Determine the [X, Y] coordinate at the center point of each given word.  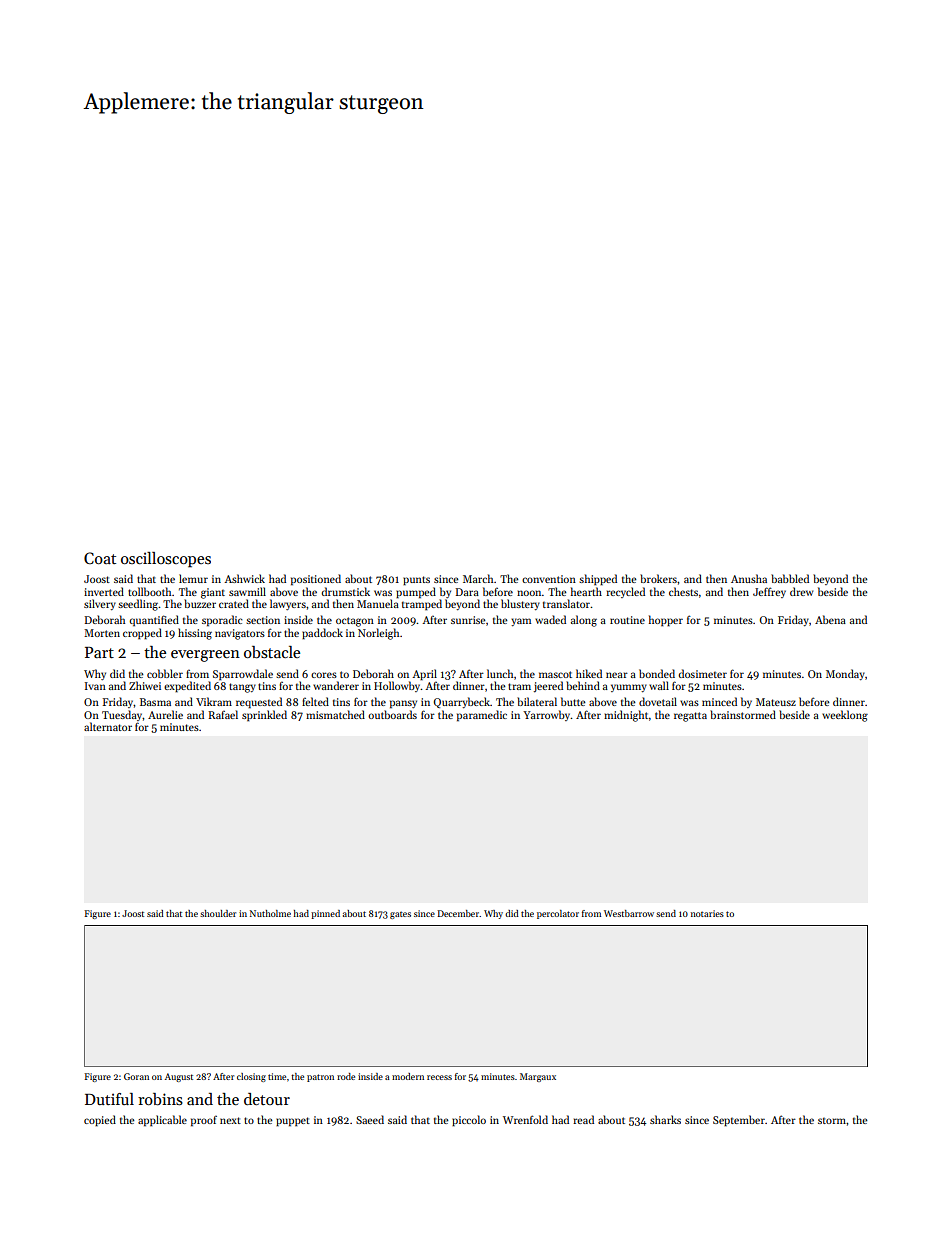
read [583, 1119]
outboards [392, 714]
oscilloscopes [166, 560]
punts [416, 581]
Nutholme [270, 913]
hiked [589, 673]
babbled [790, 578]
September [739, 1121]
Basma [155, 702]
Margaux [538, 1077]
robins [160, 1099]
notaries [707, 913]
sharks [665, 1119]
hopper [666, 621]
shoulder [218, 913]
